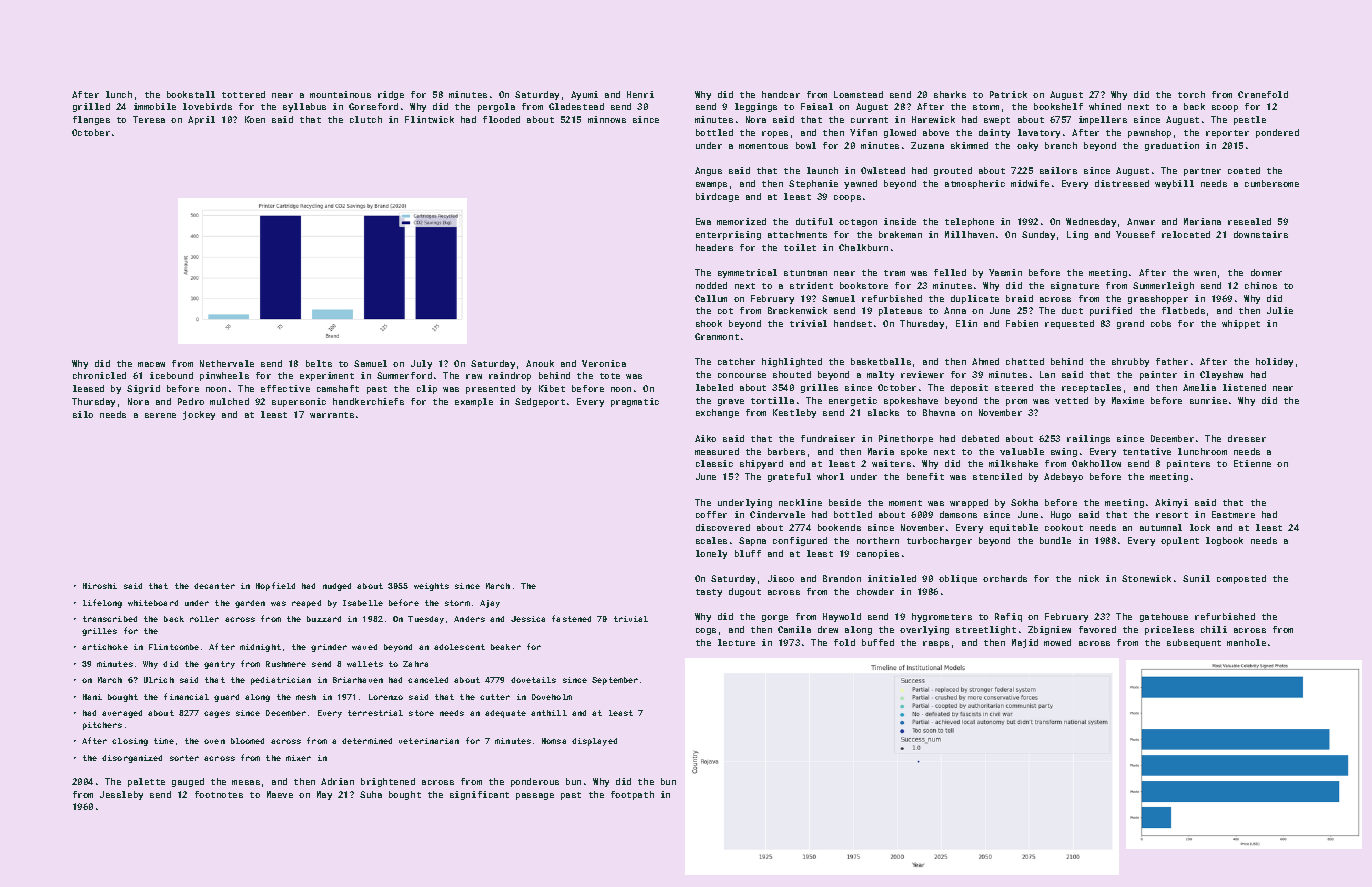 This screenshot has height=887, width=1372. What do you see at coordinates (151, 364) in the screenshot?
I see `macaw` at bounding box center [151, 364].
